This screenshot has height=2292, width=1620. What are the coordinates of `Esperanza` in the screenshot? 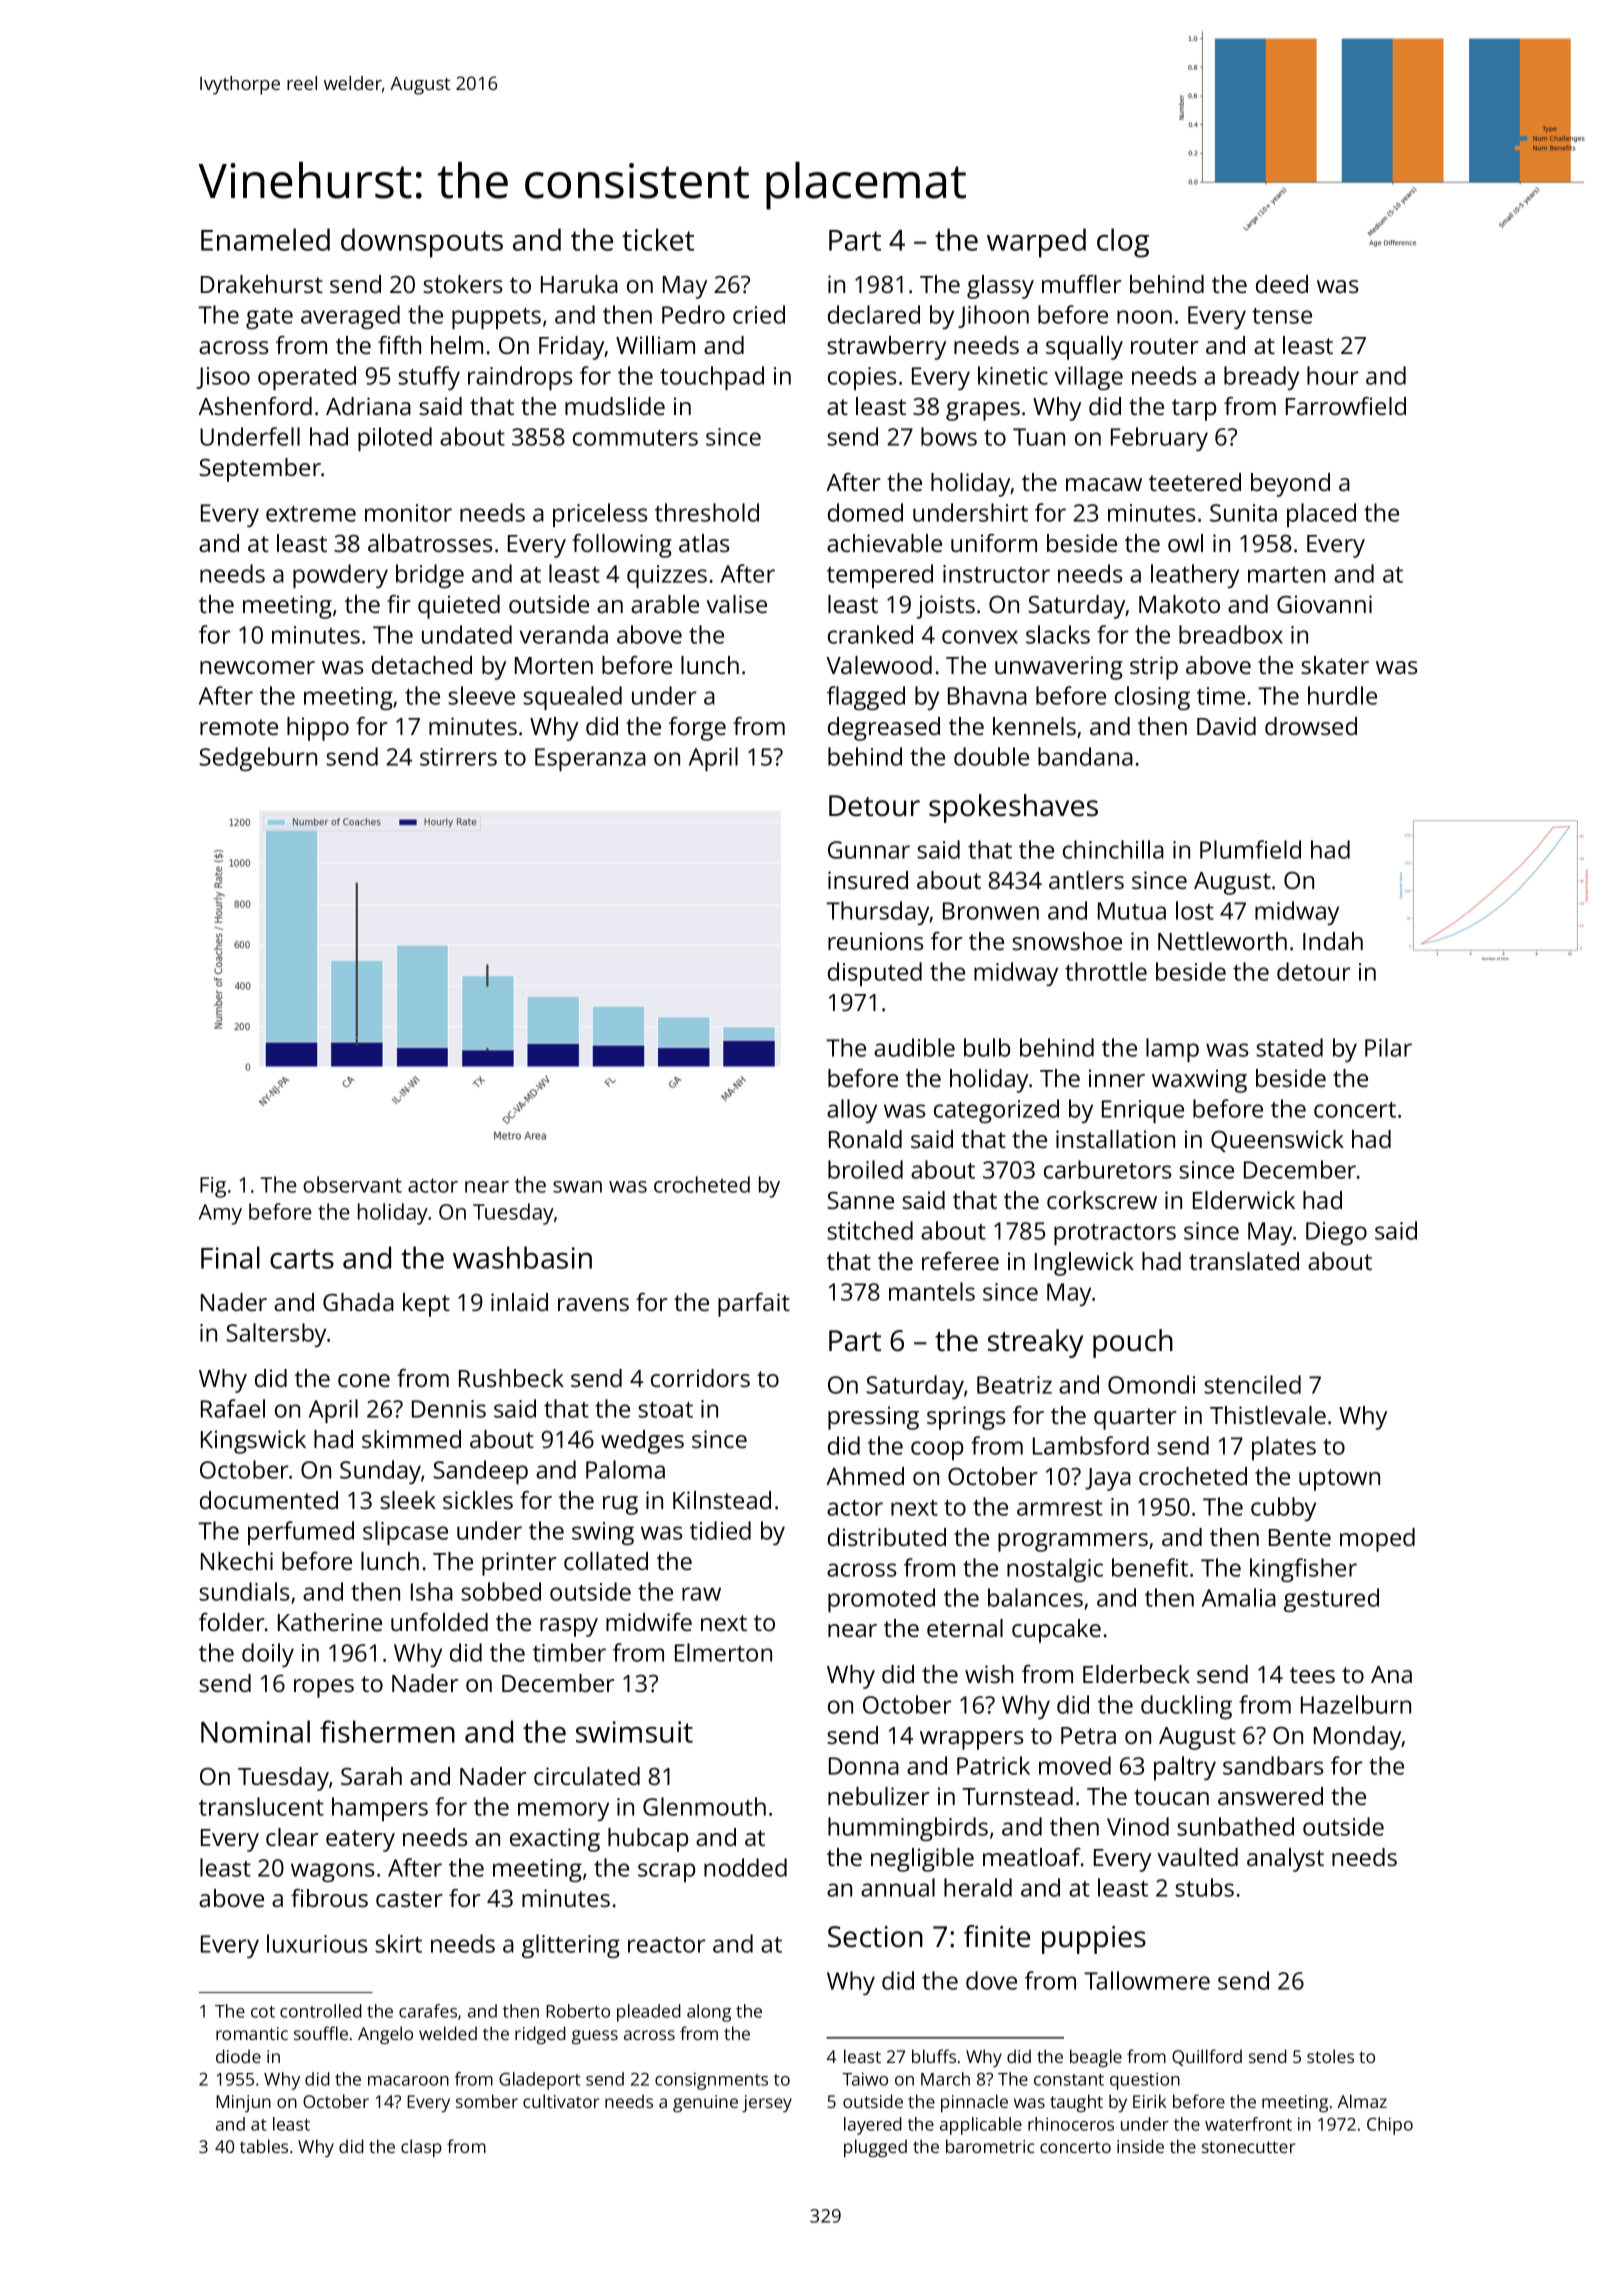 It's located at (590, 759).
